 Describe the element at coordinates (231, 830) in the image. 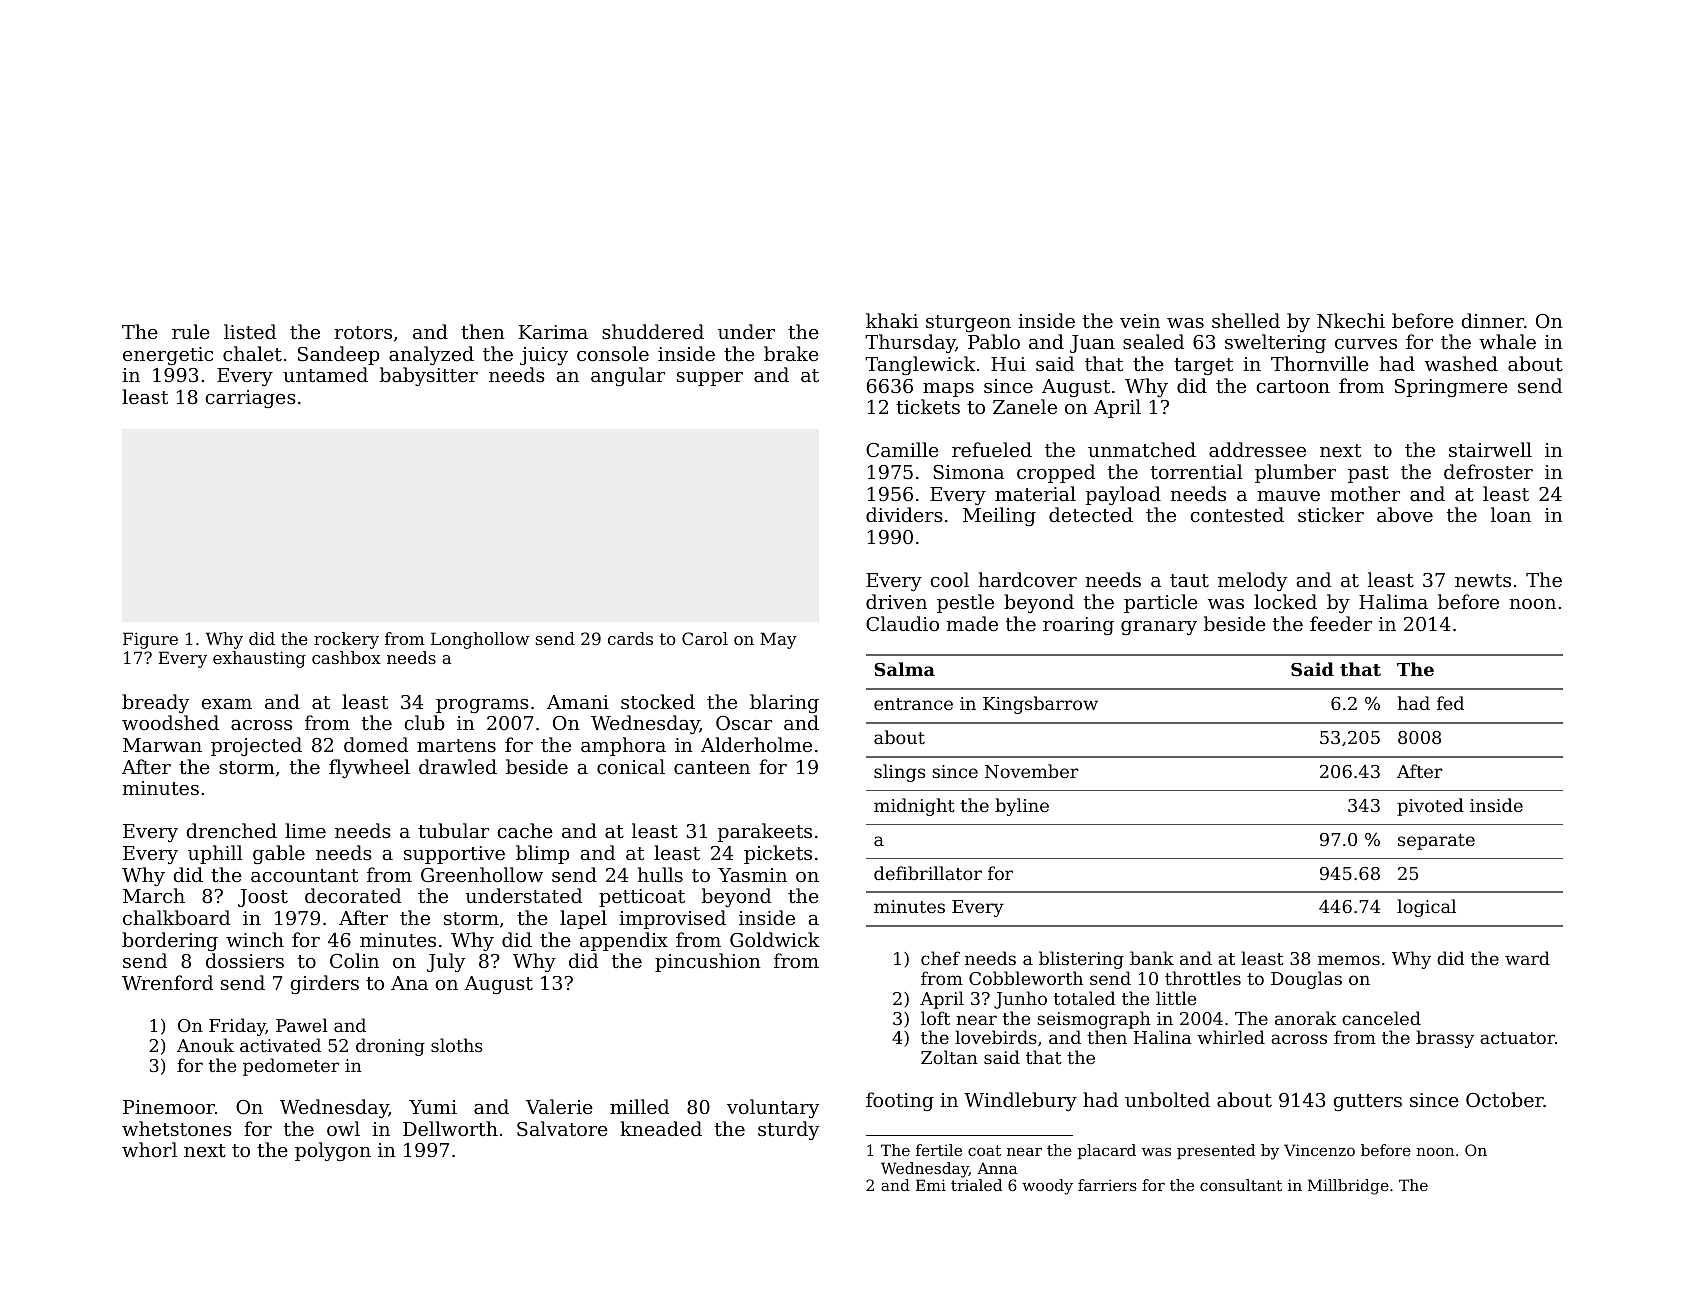

I see `drenched` at that location.
